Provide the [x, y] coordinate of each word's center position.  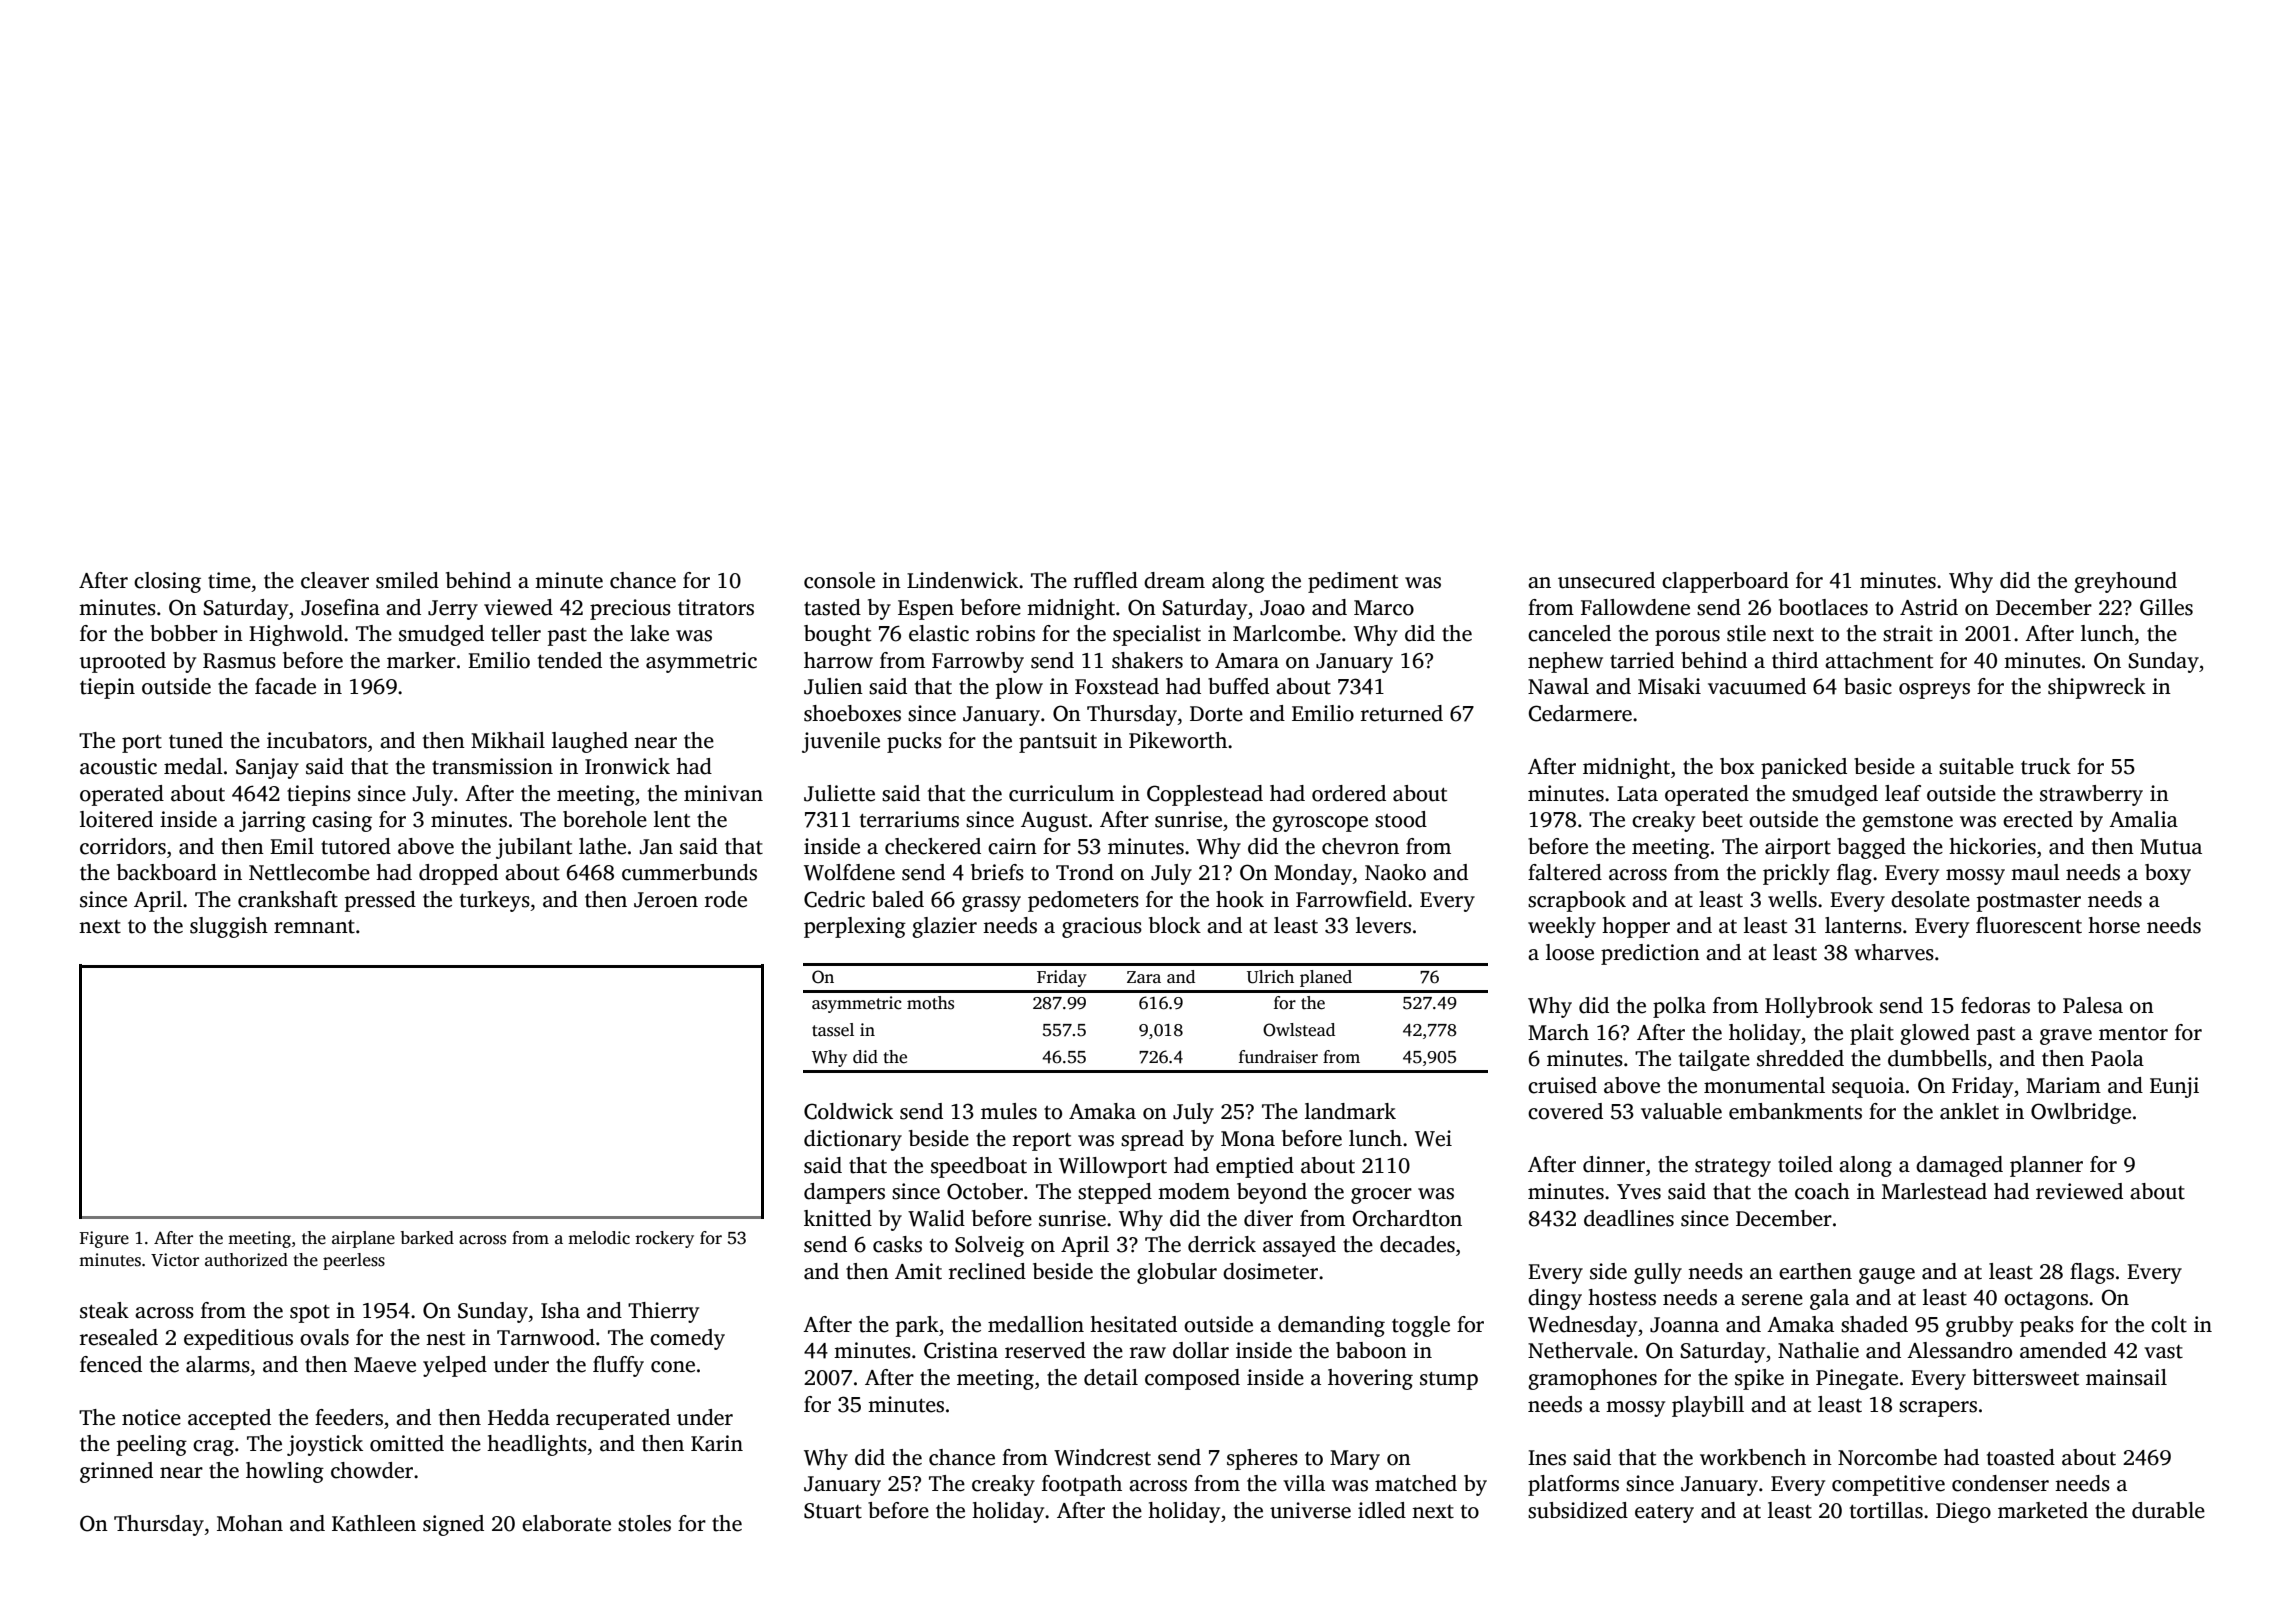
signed [453, 1525]
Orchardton [1407, 1218]
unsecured [1606, 580]
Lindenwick [962, 580]
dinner [1614, 1164]
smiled [407, 580]
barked [427, 1238]
